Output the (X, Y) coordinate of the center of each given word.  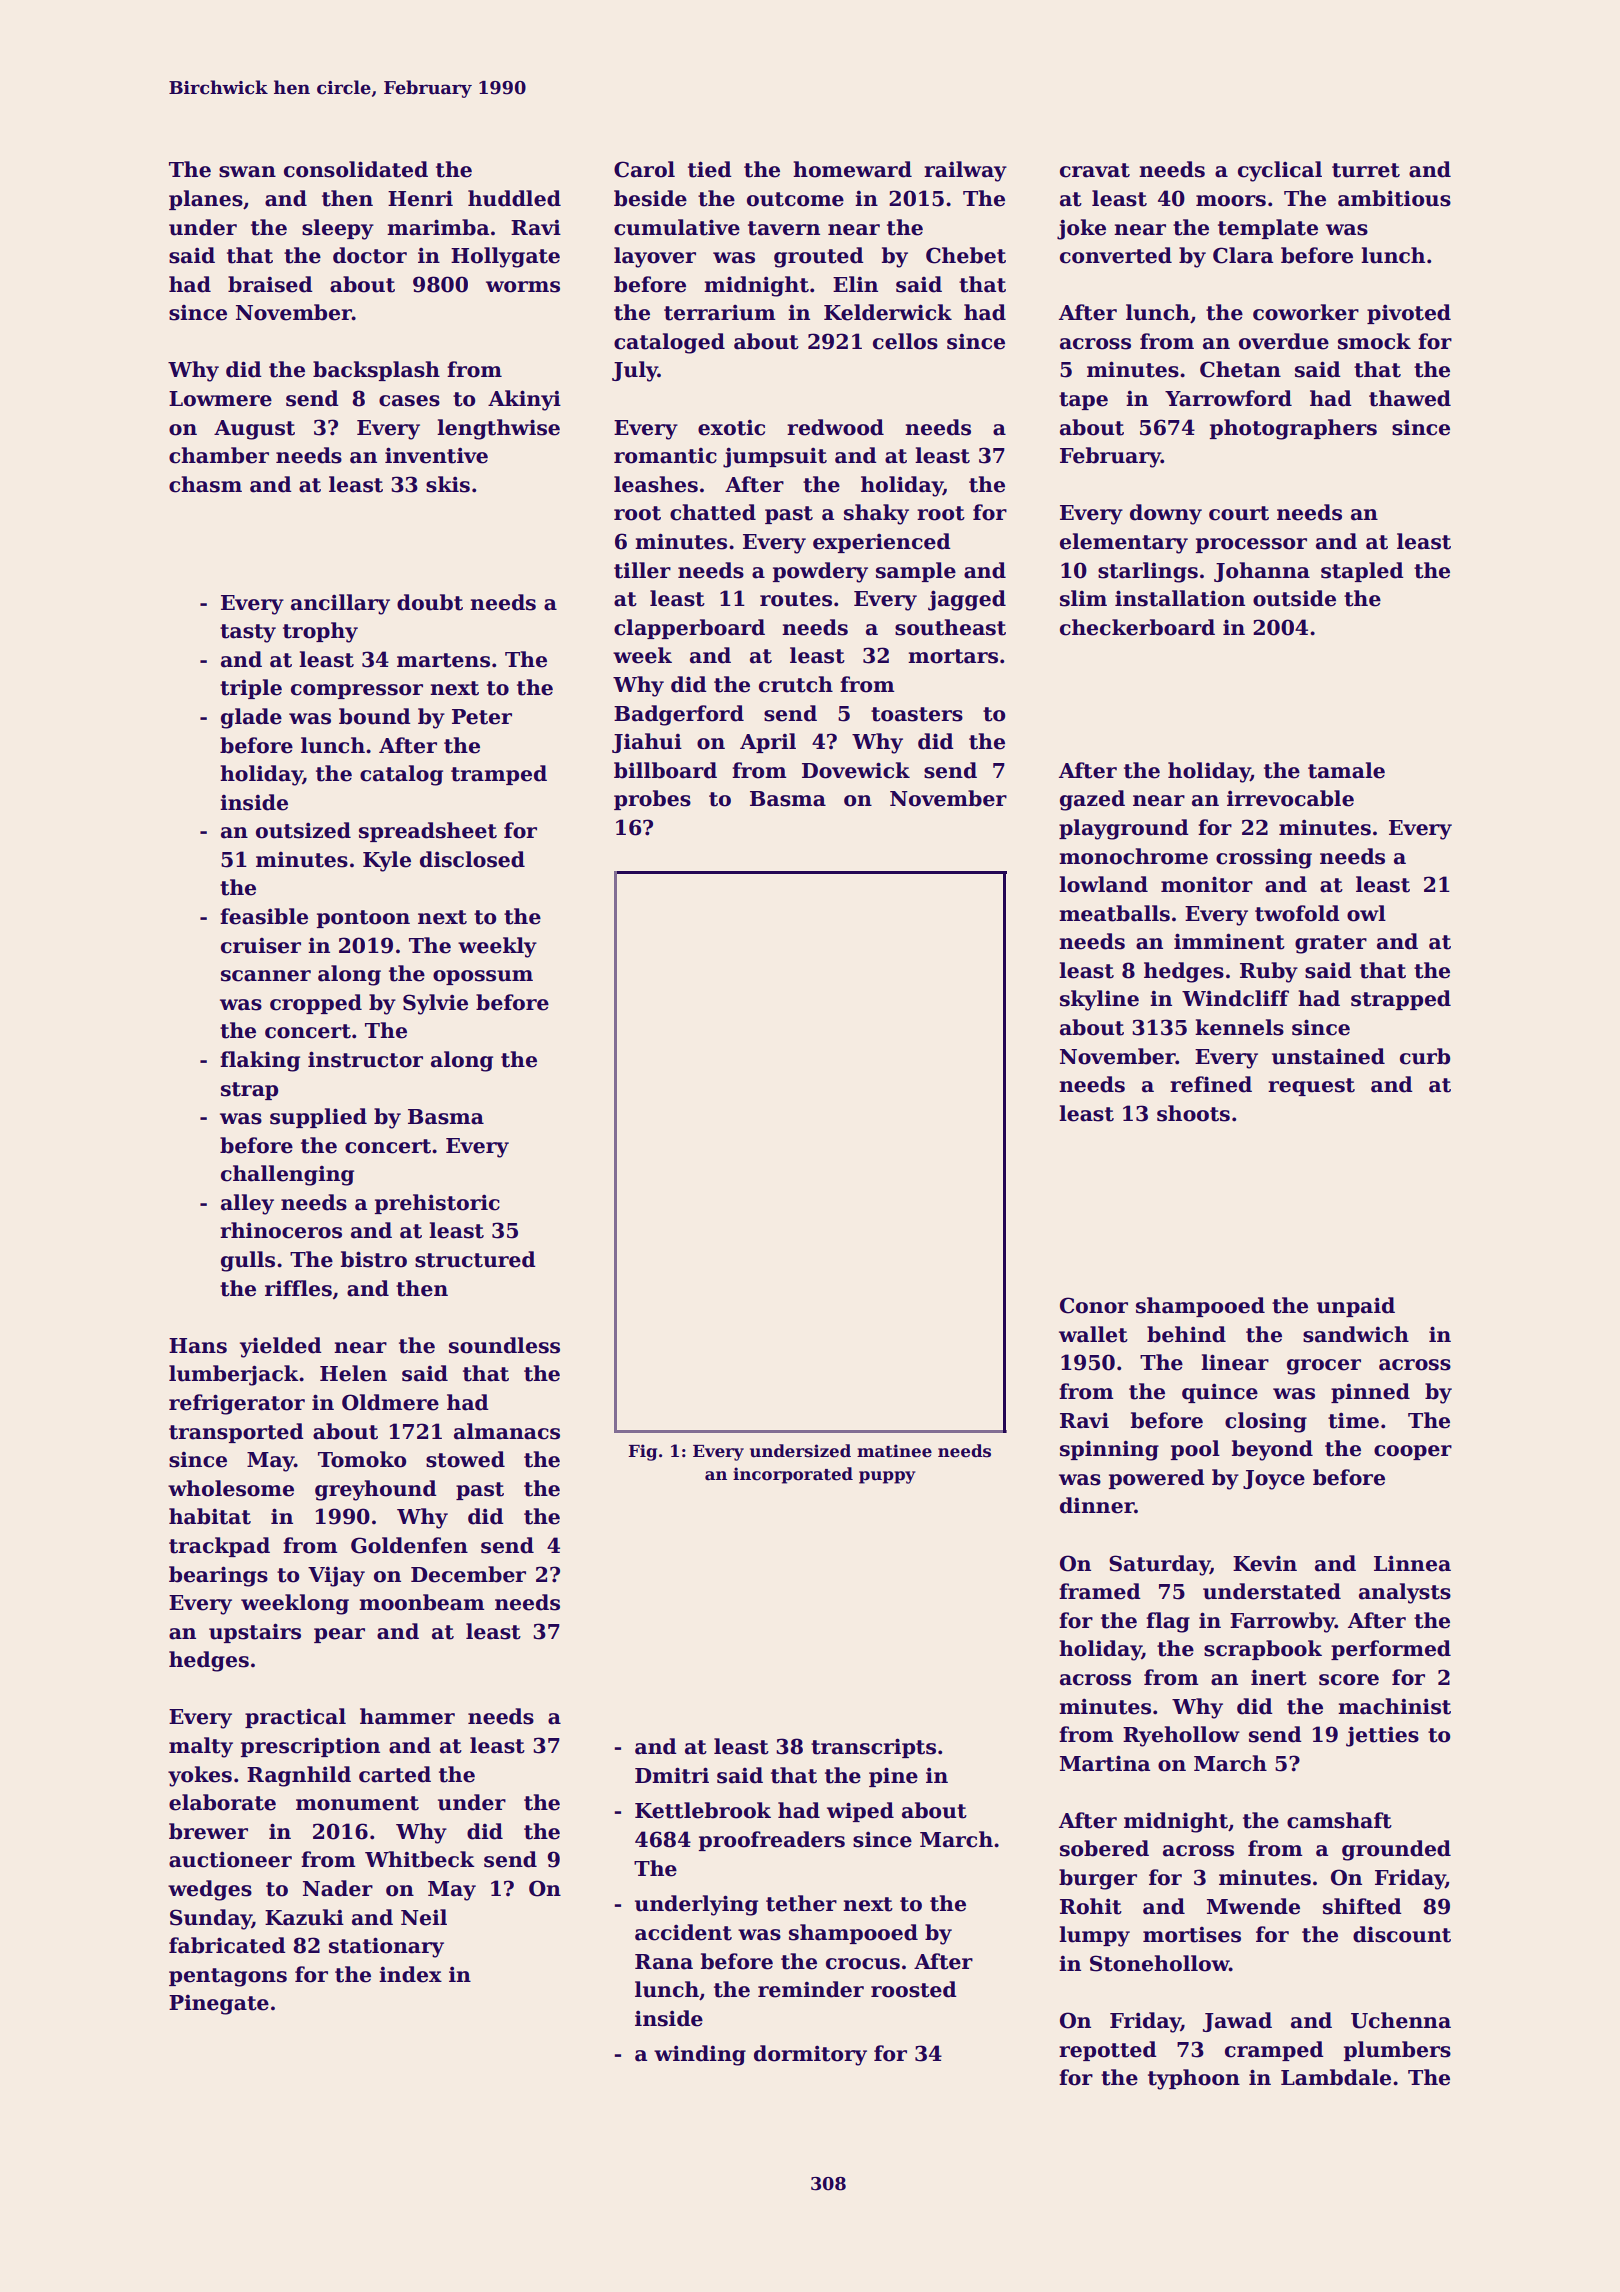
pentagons (228, 1977)
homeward (852, 169)
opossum (483, 977)
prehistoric (437, 1204)
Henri (420, 198)
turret (1366, 170)
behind (1186, 1334)
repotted (1108, 2051)
